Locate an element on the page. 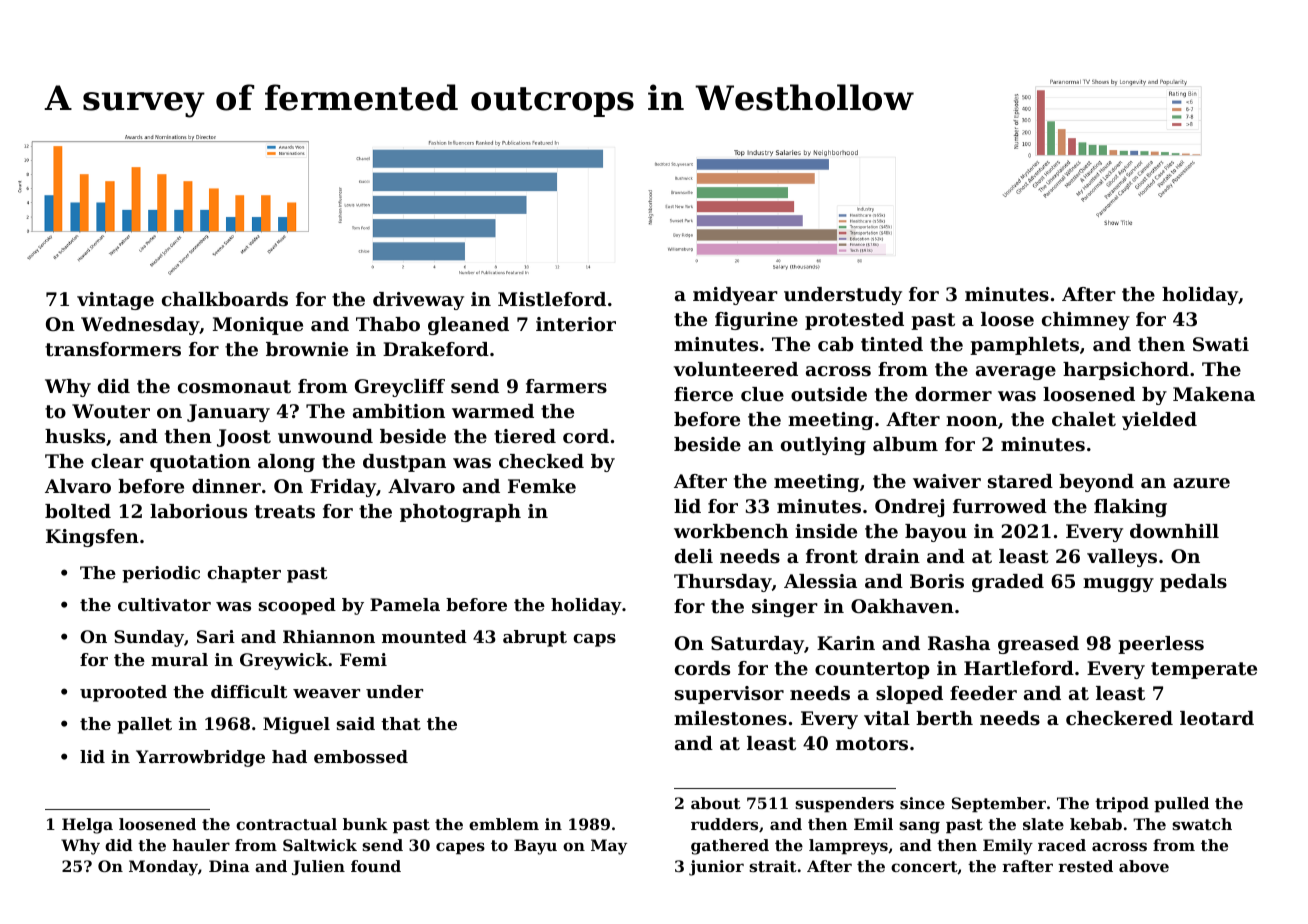 The width and height of the document is (1308, 924). chimney is located at coordinates (1086, 321).
